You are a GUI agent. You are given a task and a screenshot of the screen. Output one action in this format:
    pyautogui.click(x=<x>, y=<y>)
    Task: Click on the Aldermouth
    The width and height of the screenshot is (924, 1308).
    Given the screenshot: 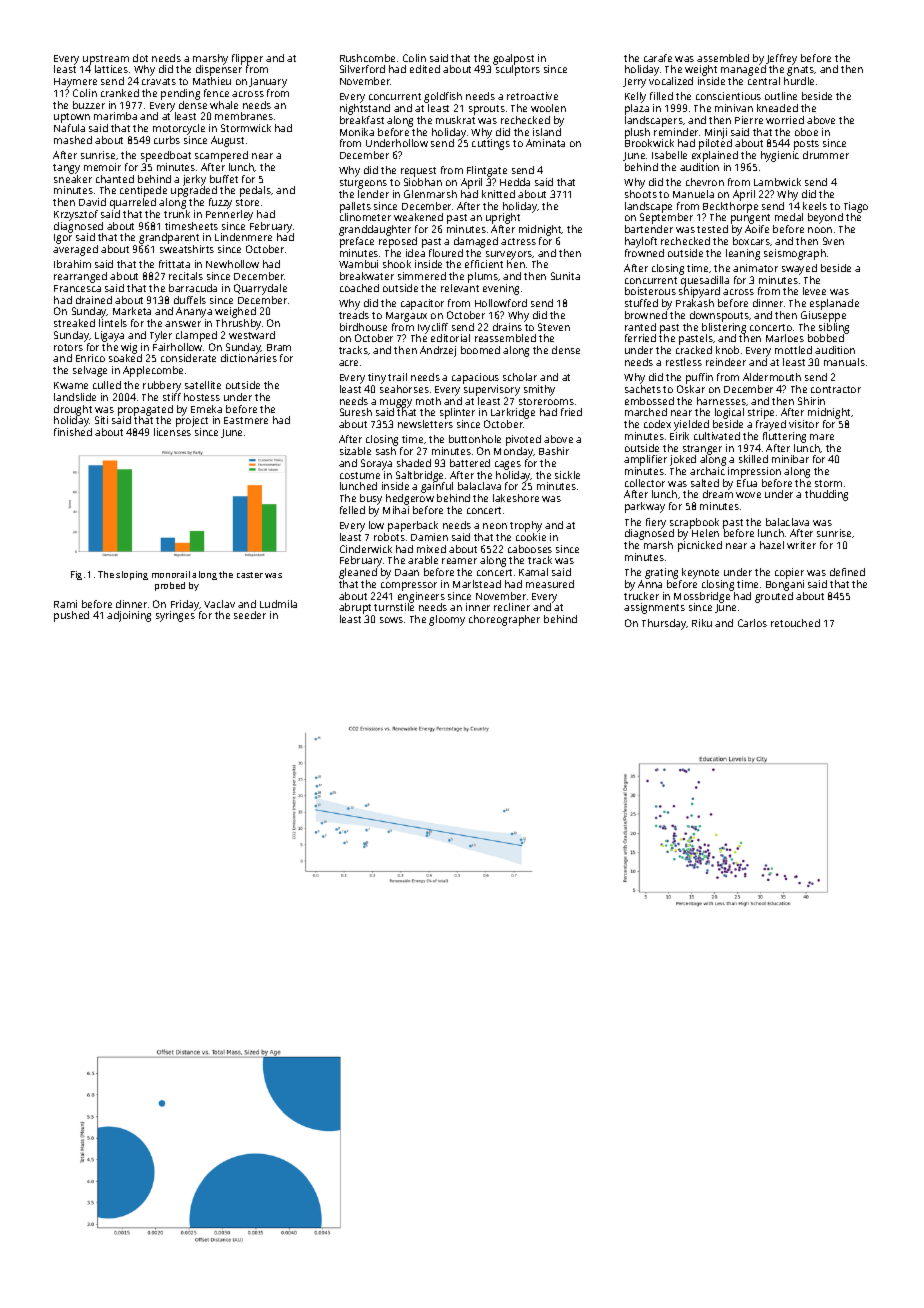 What is the action you would take?
    pyautogui.click(x=772, y=377)
